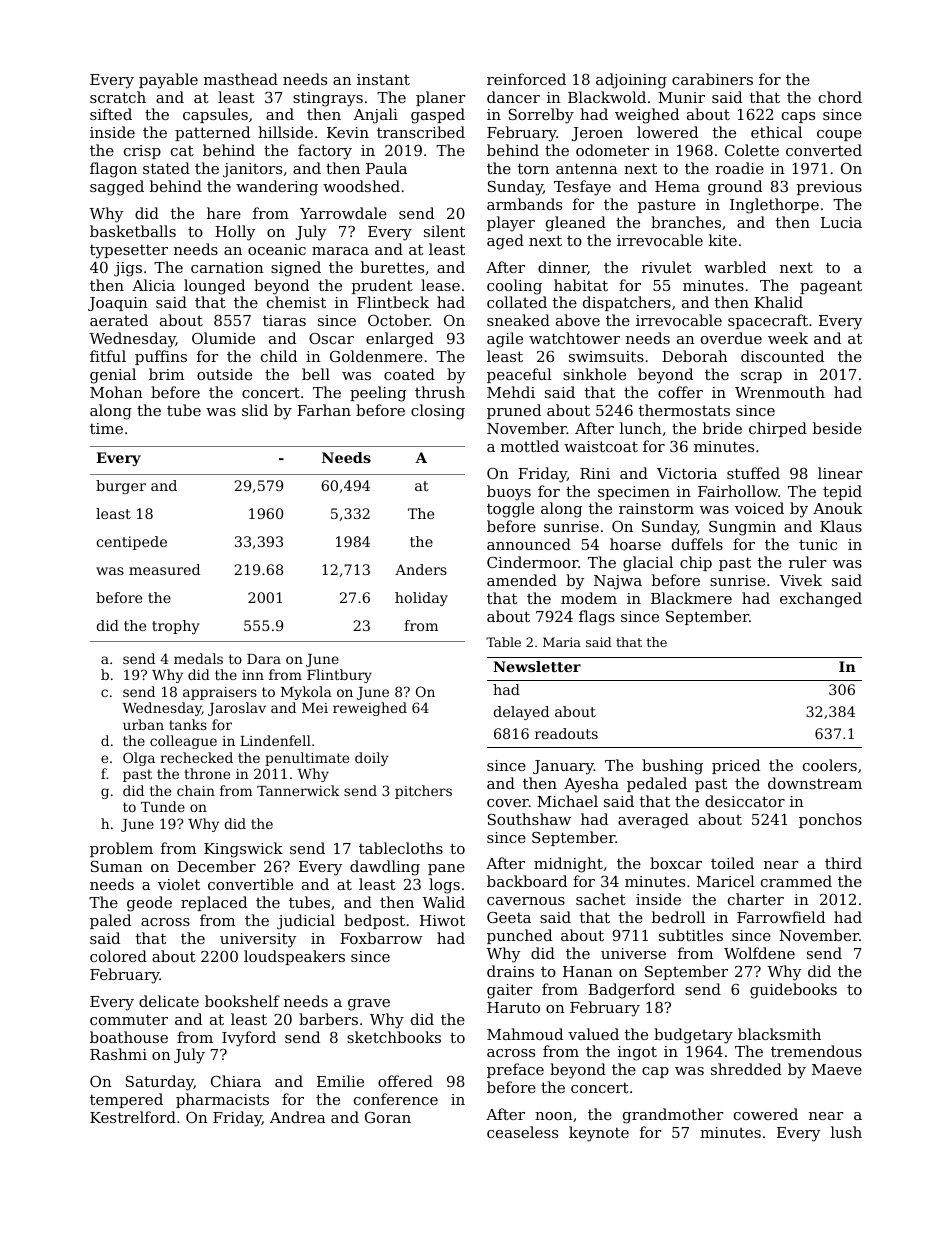  What do you see at coordinates (627, 303) in the image?
I see `dispatchers` at bounding box center [627, 303].
